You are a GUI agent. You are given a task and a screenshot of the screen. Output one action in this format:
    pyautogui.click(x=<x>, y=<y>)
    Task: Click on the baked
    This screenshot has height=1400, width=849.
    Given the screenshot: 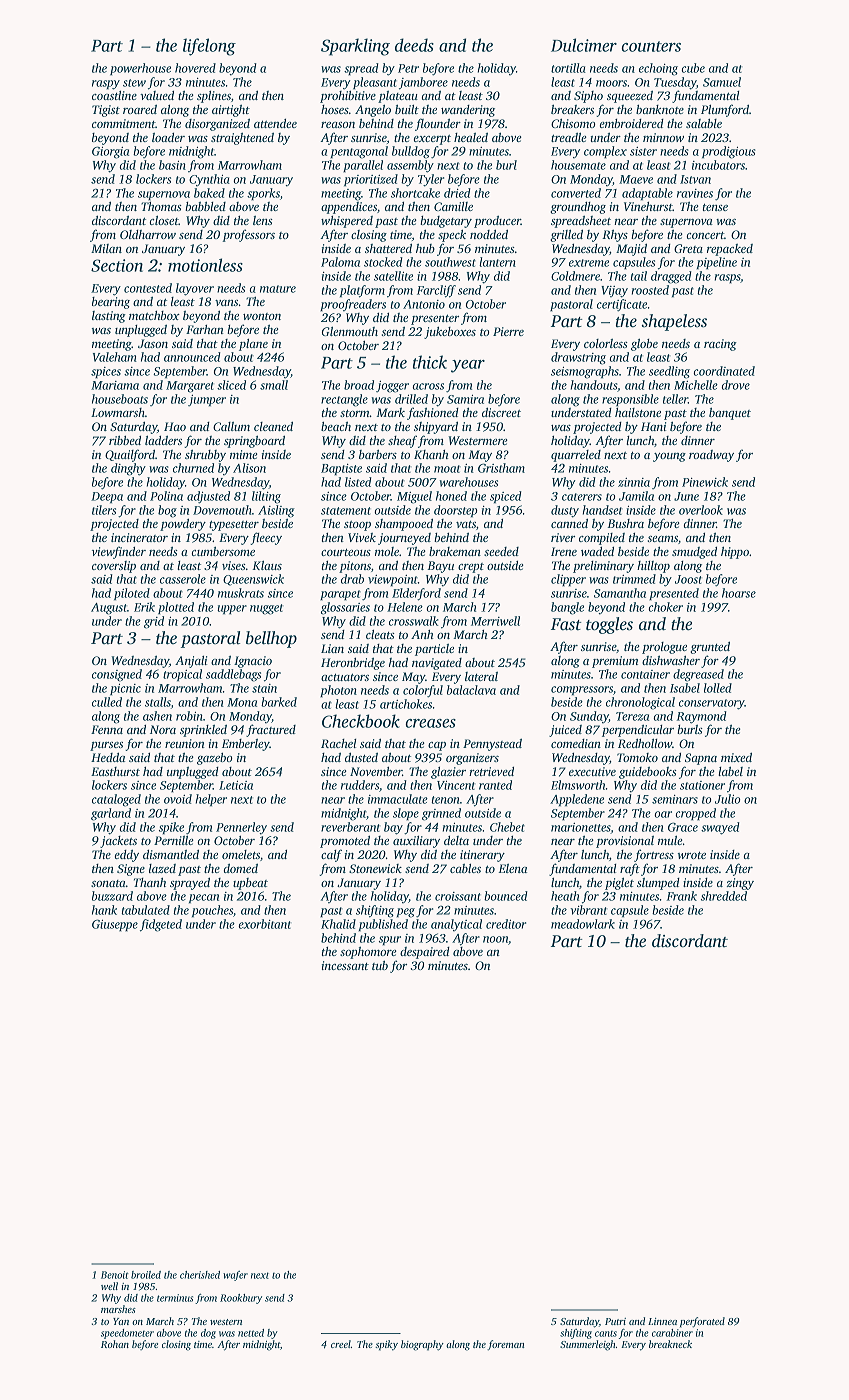 What is the action you would take?
    pyautogui.click(x=209, y=193)
